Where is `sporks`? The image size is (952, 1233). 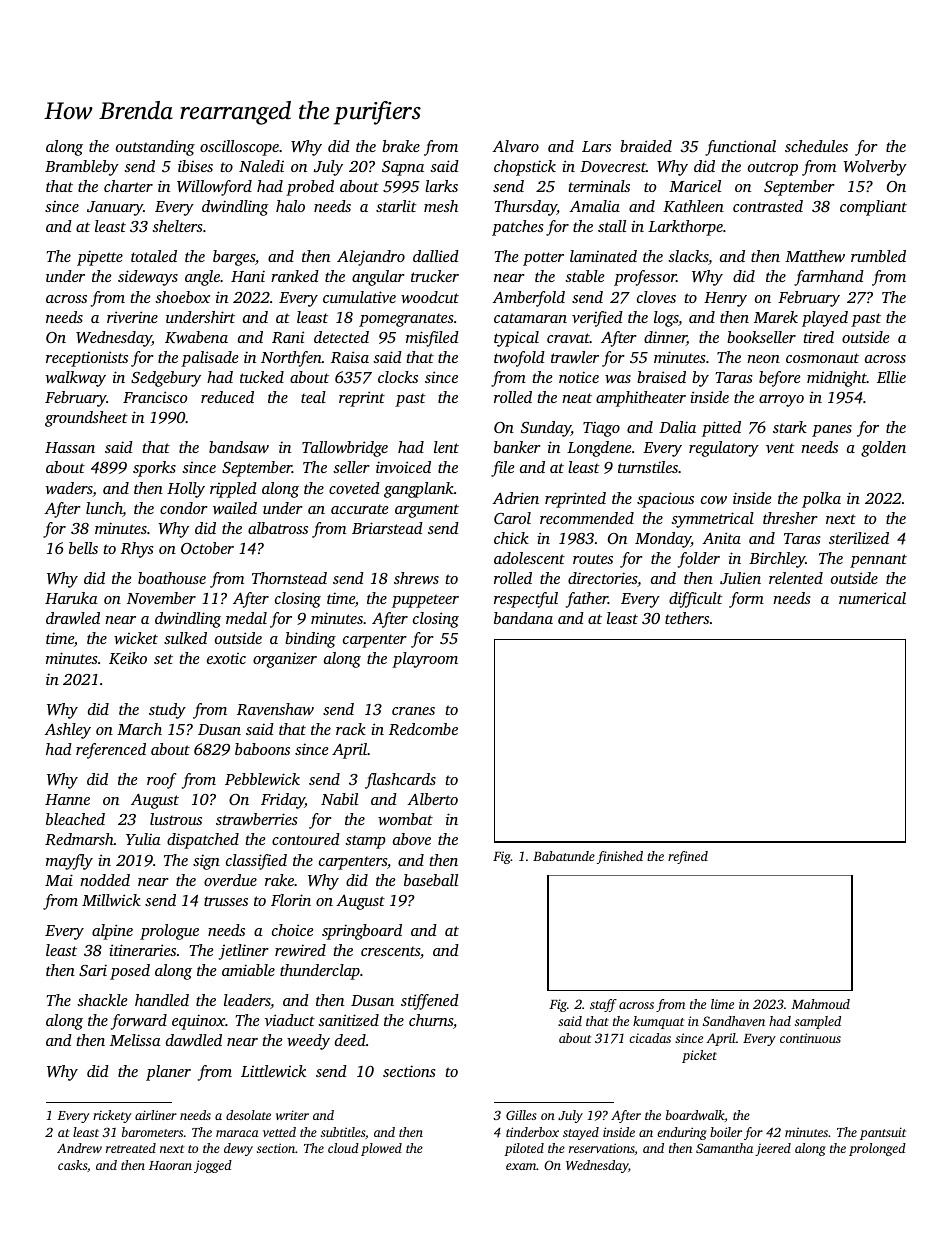 sporks is located at coordinates (154, 469).
